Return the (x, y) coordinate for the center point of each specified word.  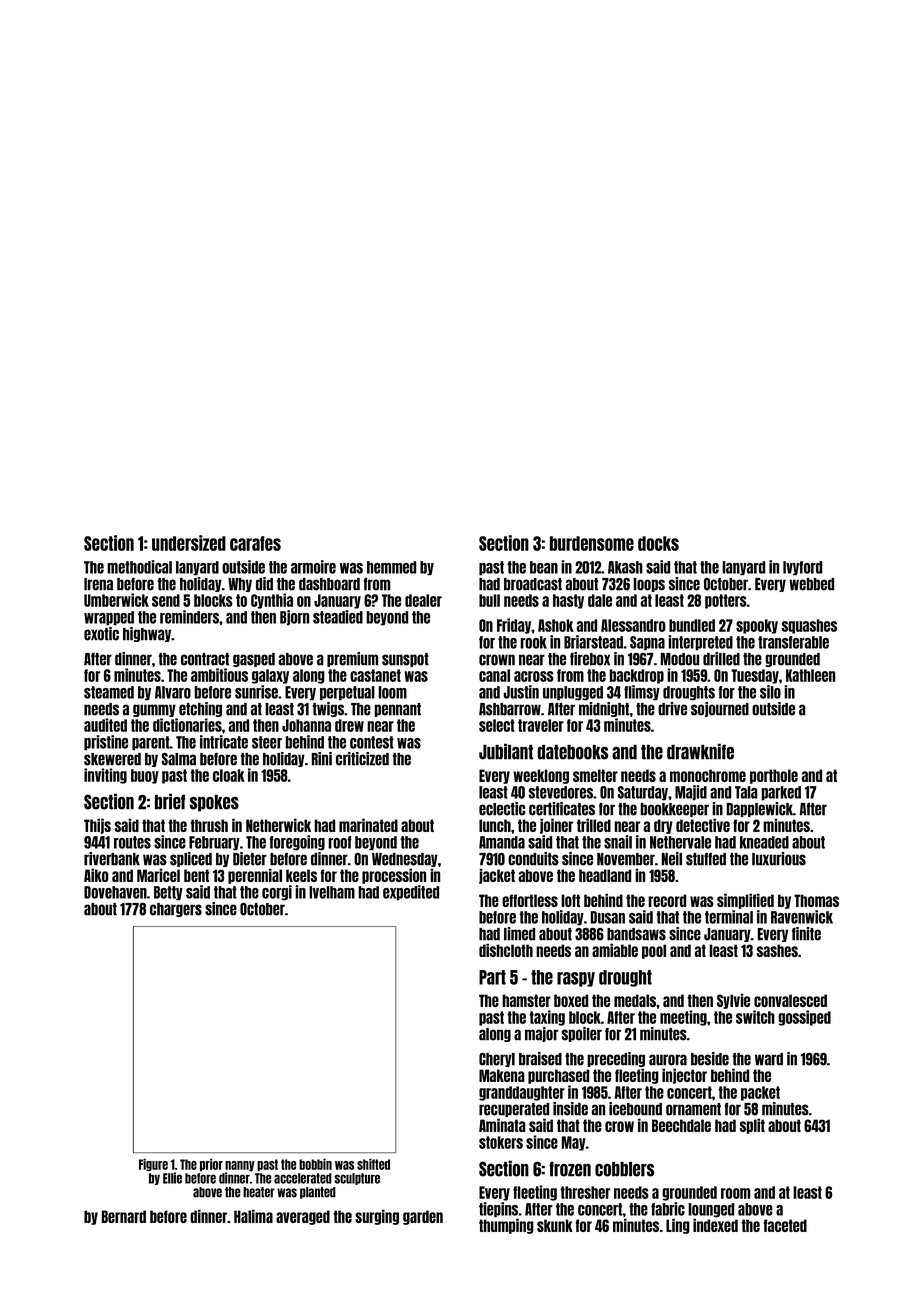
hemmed (391, 567)
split (752, 1126)
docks (658, 543)
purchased (558, 1076)
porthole (774, 776)
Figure (153, 1165)
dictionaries (187, 725)
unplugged (573, 693)
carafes (255, 543)
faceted (785, 1225)
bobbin (315, 1164)
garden (423, 1217)
